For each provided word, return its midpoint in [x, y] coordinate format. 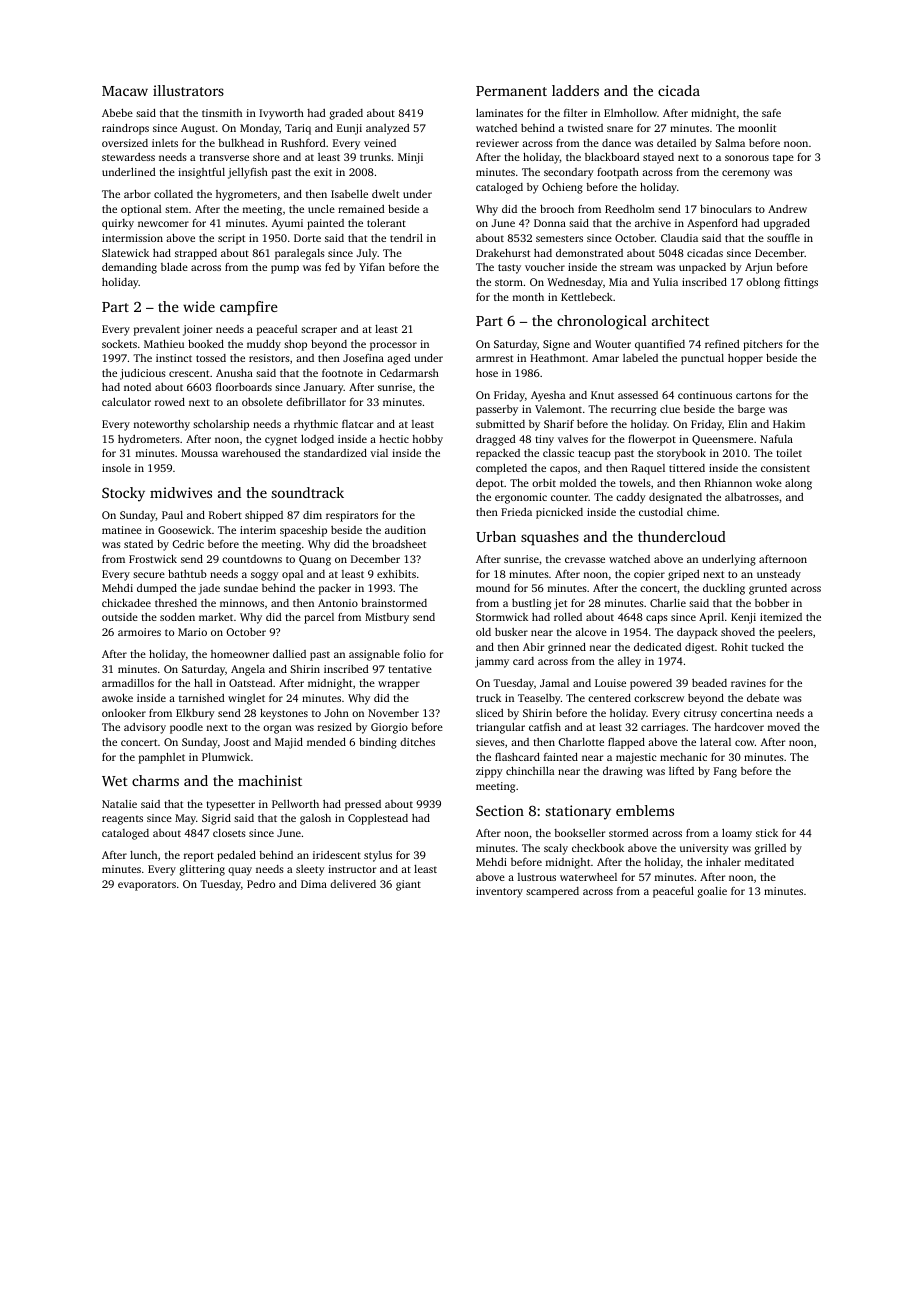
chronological [602, 322]
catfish [545, 727]
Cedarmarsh [409, 373]
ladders [575, 90]
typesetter [230, 806]
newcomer [163, 224]
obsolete [262, 402]
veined [380, 143]
